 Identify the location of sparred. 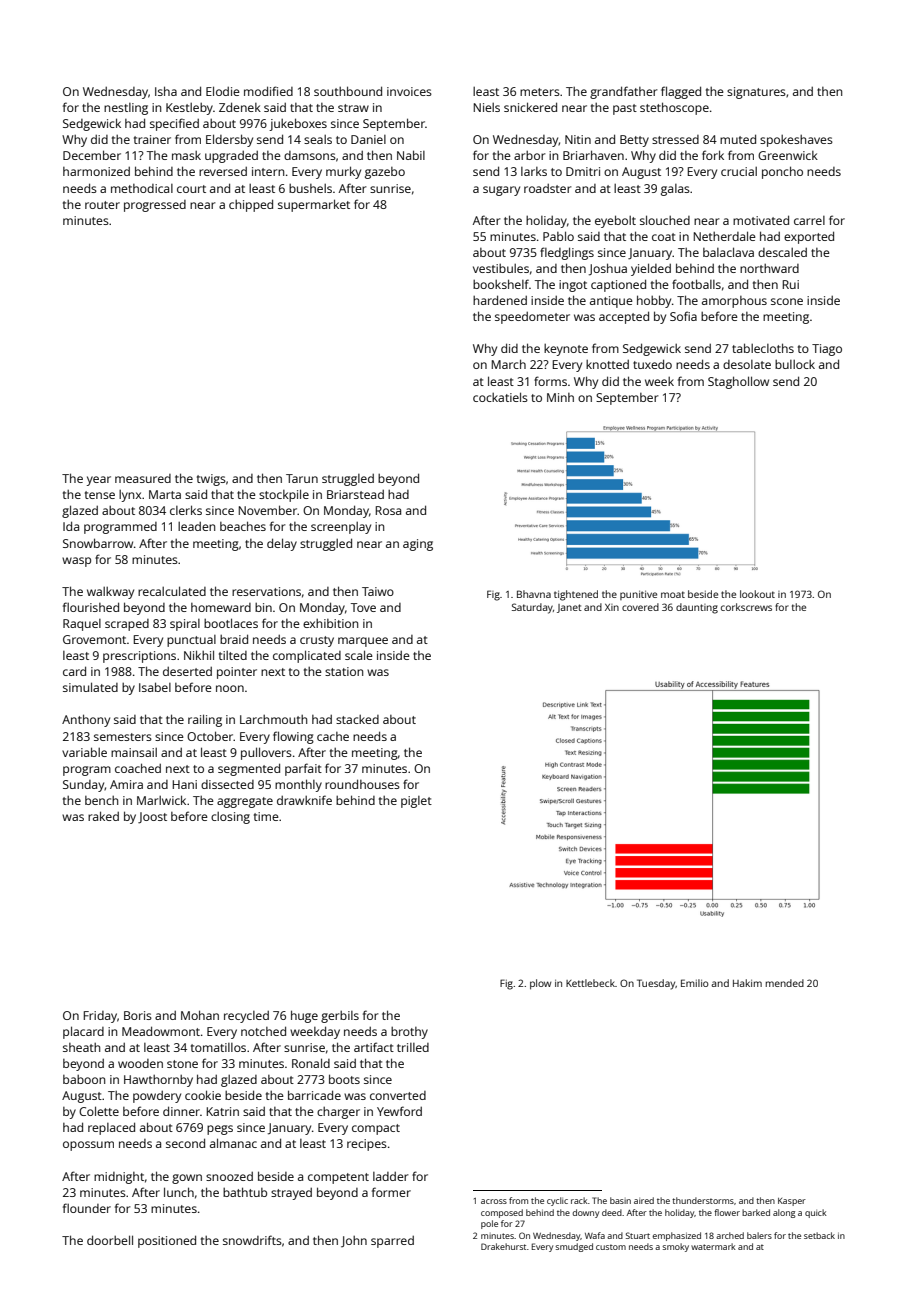
(392, 1242).
